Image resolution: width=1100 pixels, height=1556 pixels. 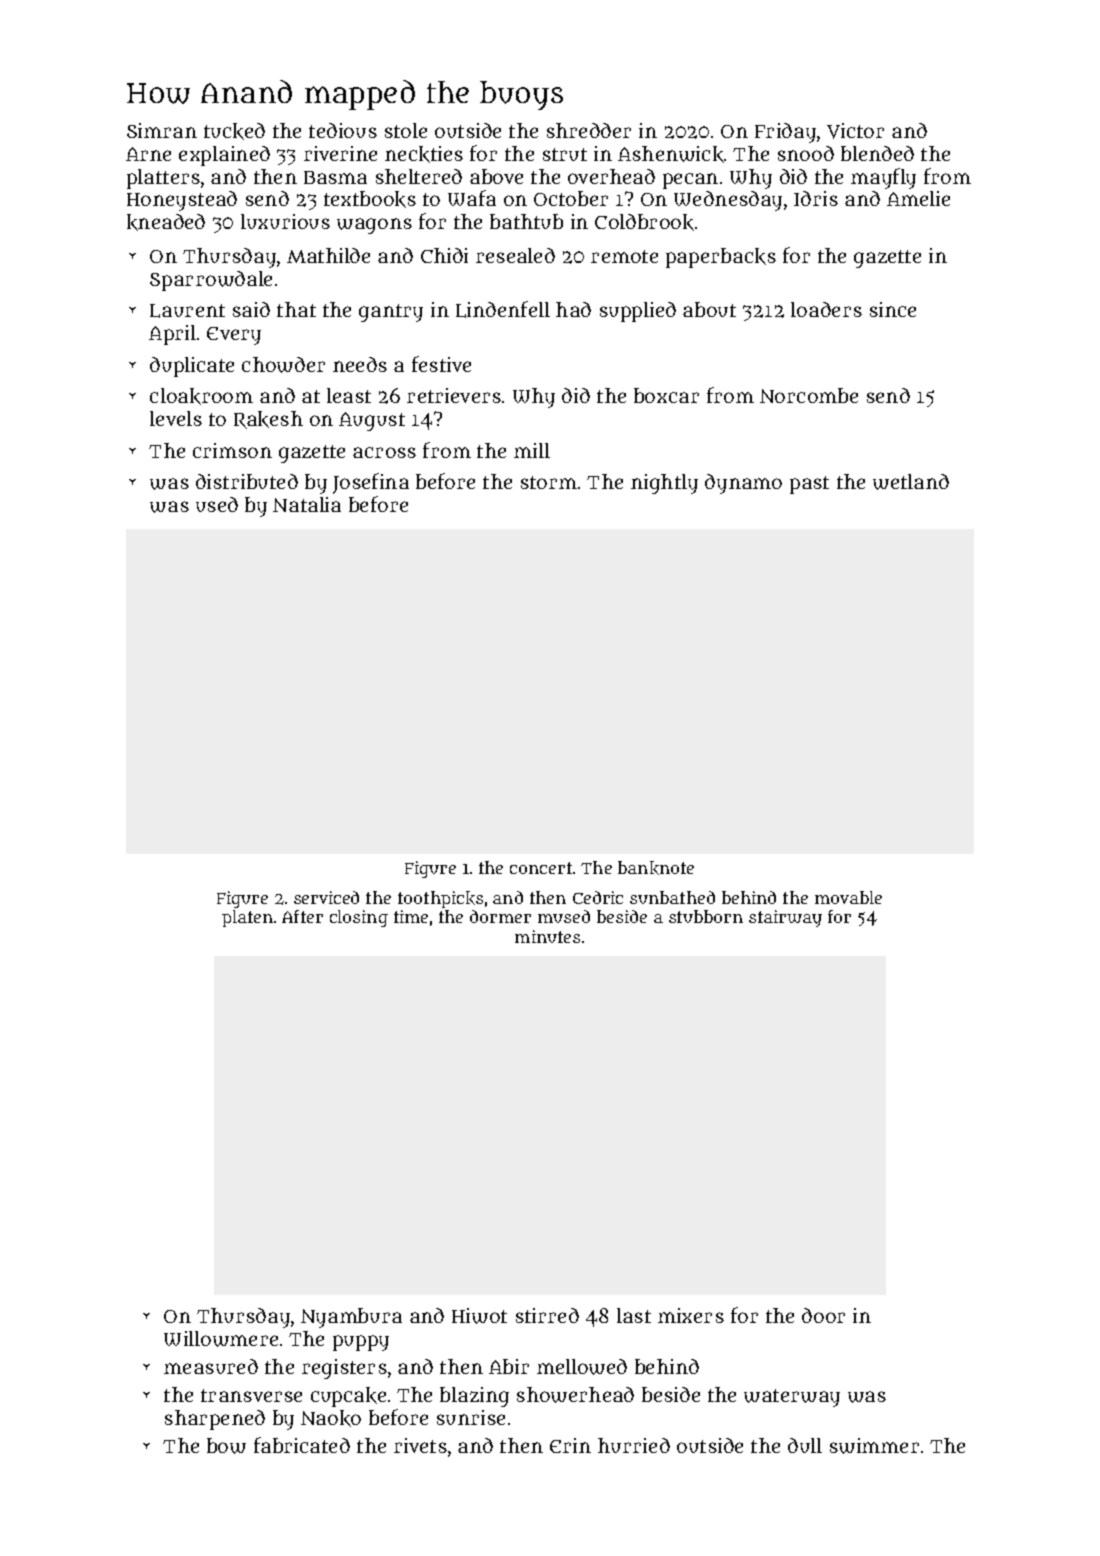 What do you see at coordinates (823, 1315) in the screenshot?
I see `door` at bounding box center [823, 1315].
